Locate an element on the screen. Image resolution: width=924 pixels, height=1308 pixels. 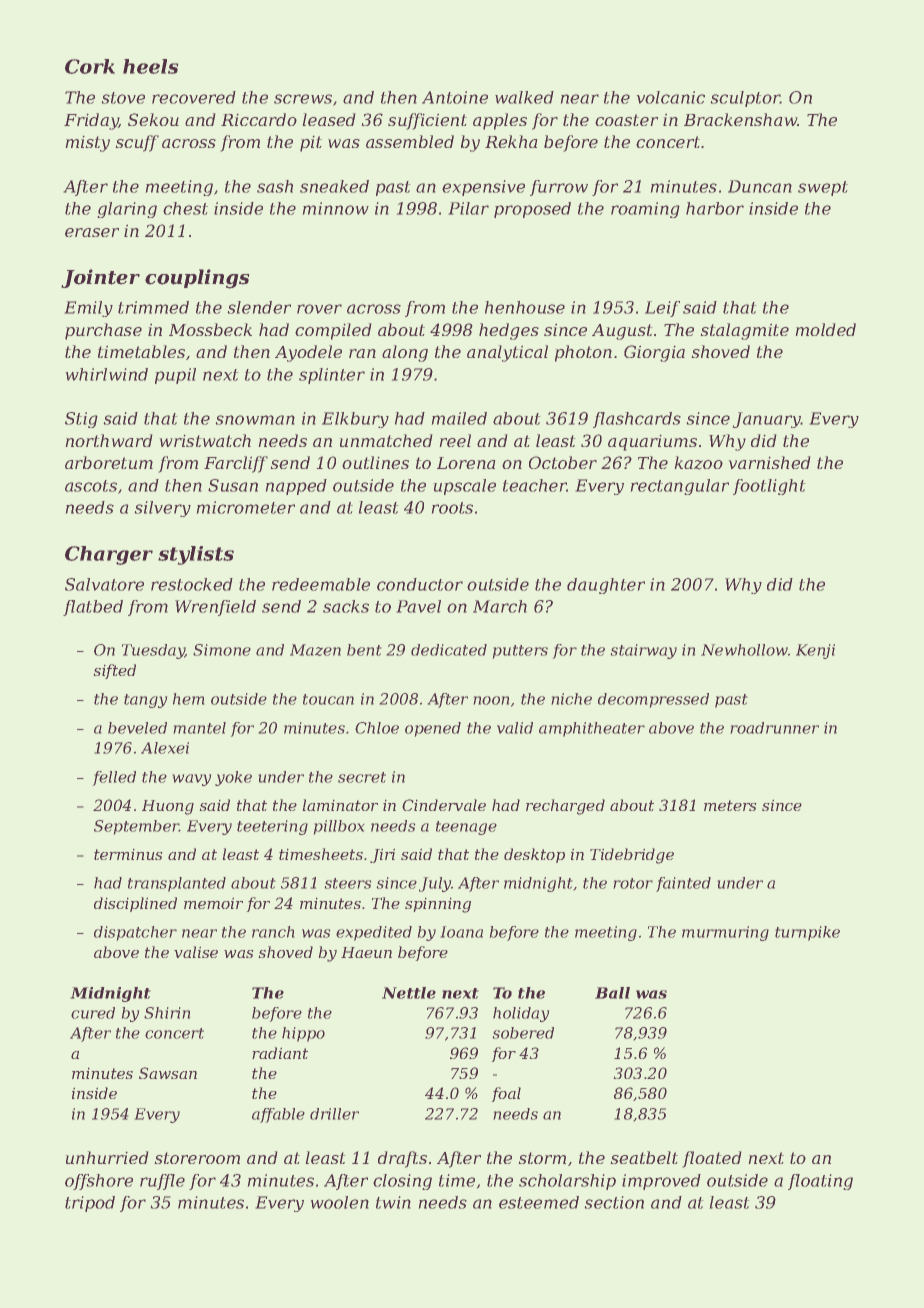
Wrenfield is located at coordinates (215, 608).
